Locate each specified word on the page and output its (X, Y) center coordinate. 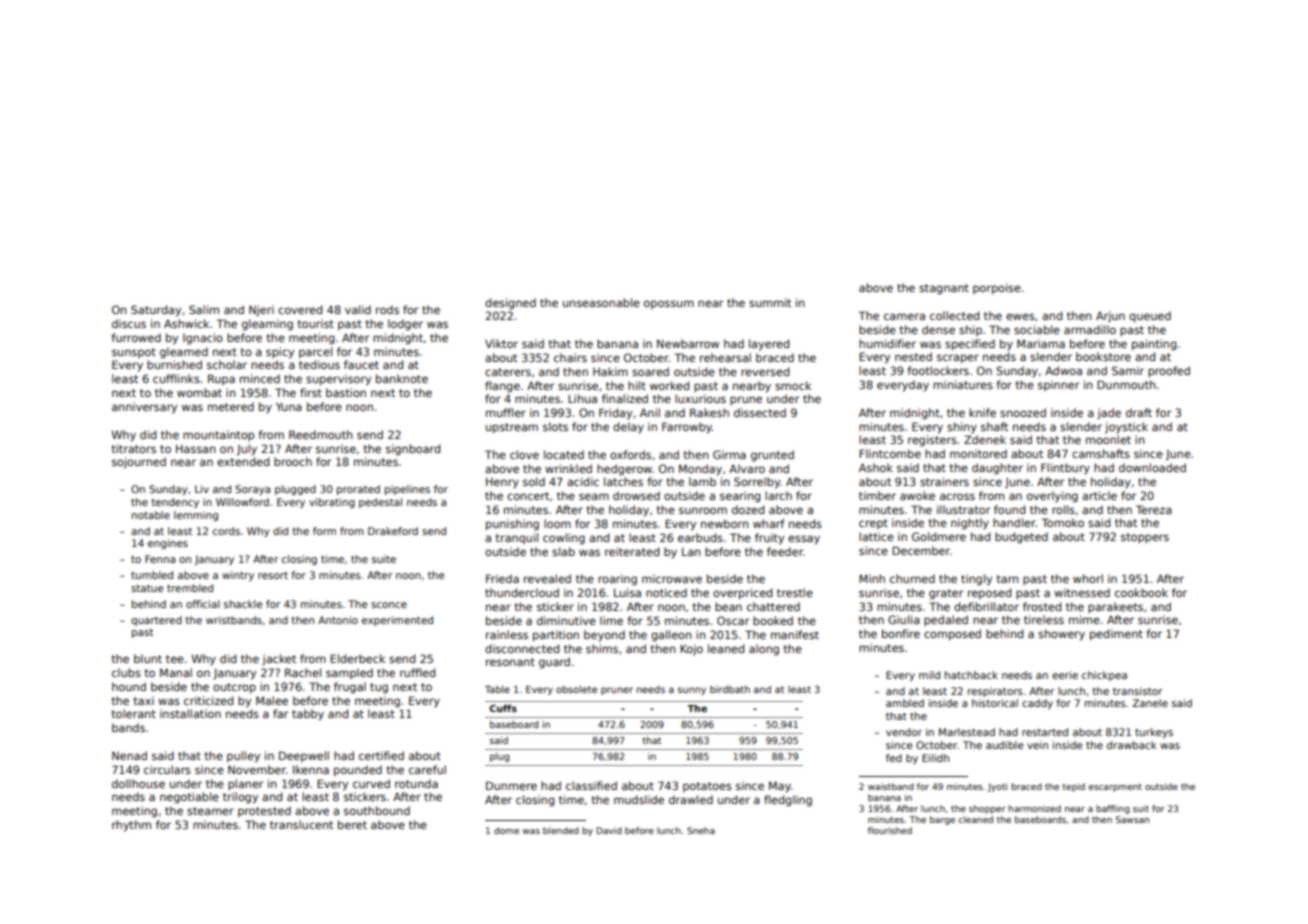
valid (358, 309)
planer (245, 784)
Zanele (1150, 703)
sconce (389, 605)
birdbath (730, 689)
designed (510, 304)
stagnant (944, 289)
